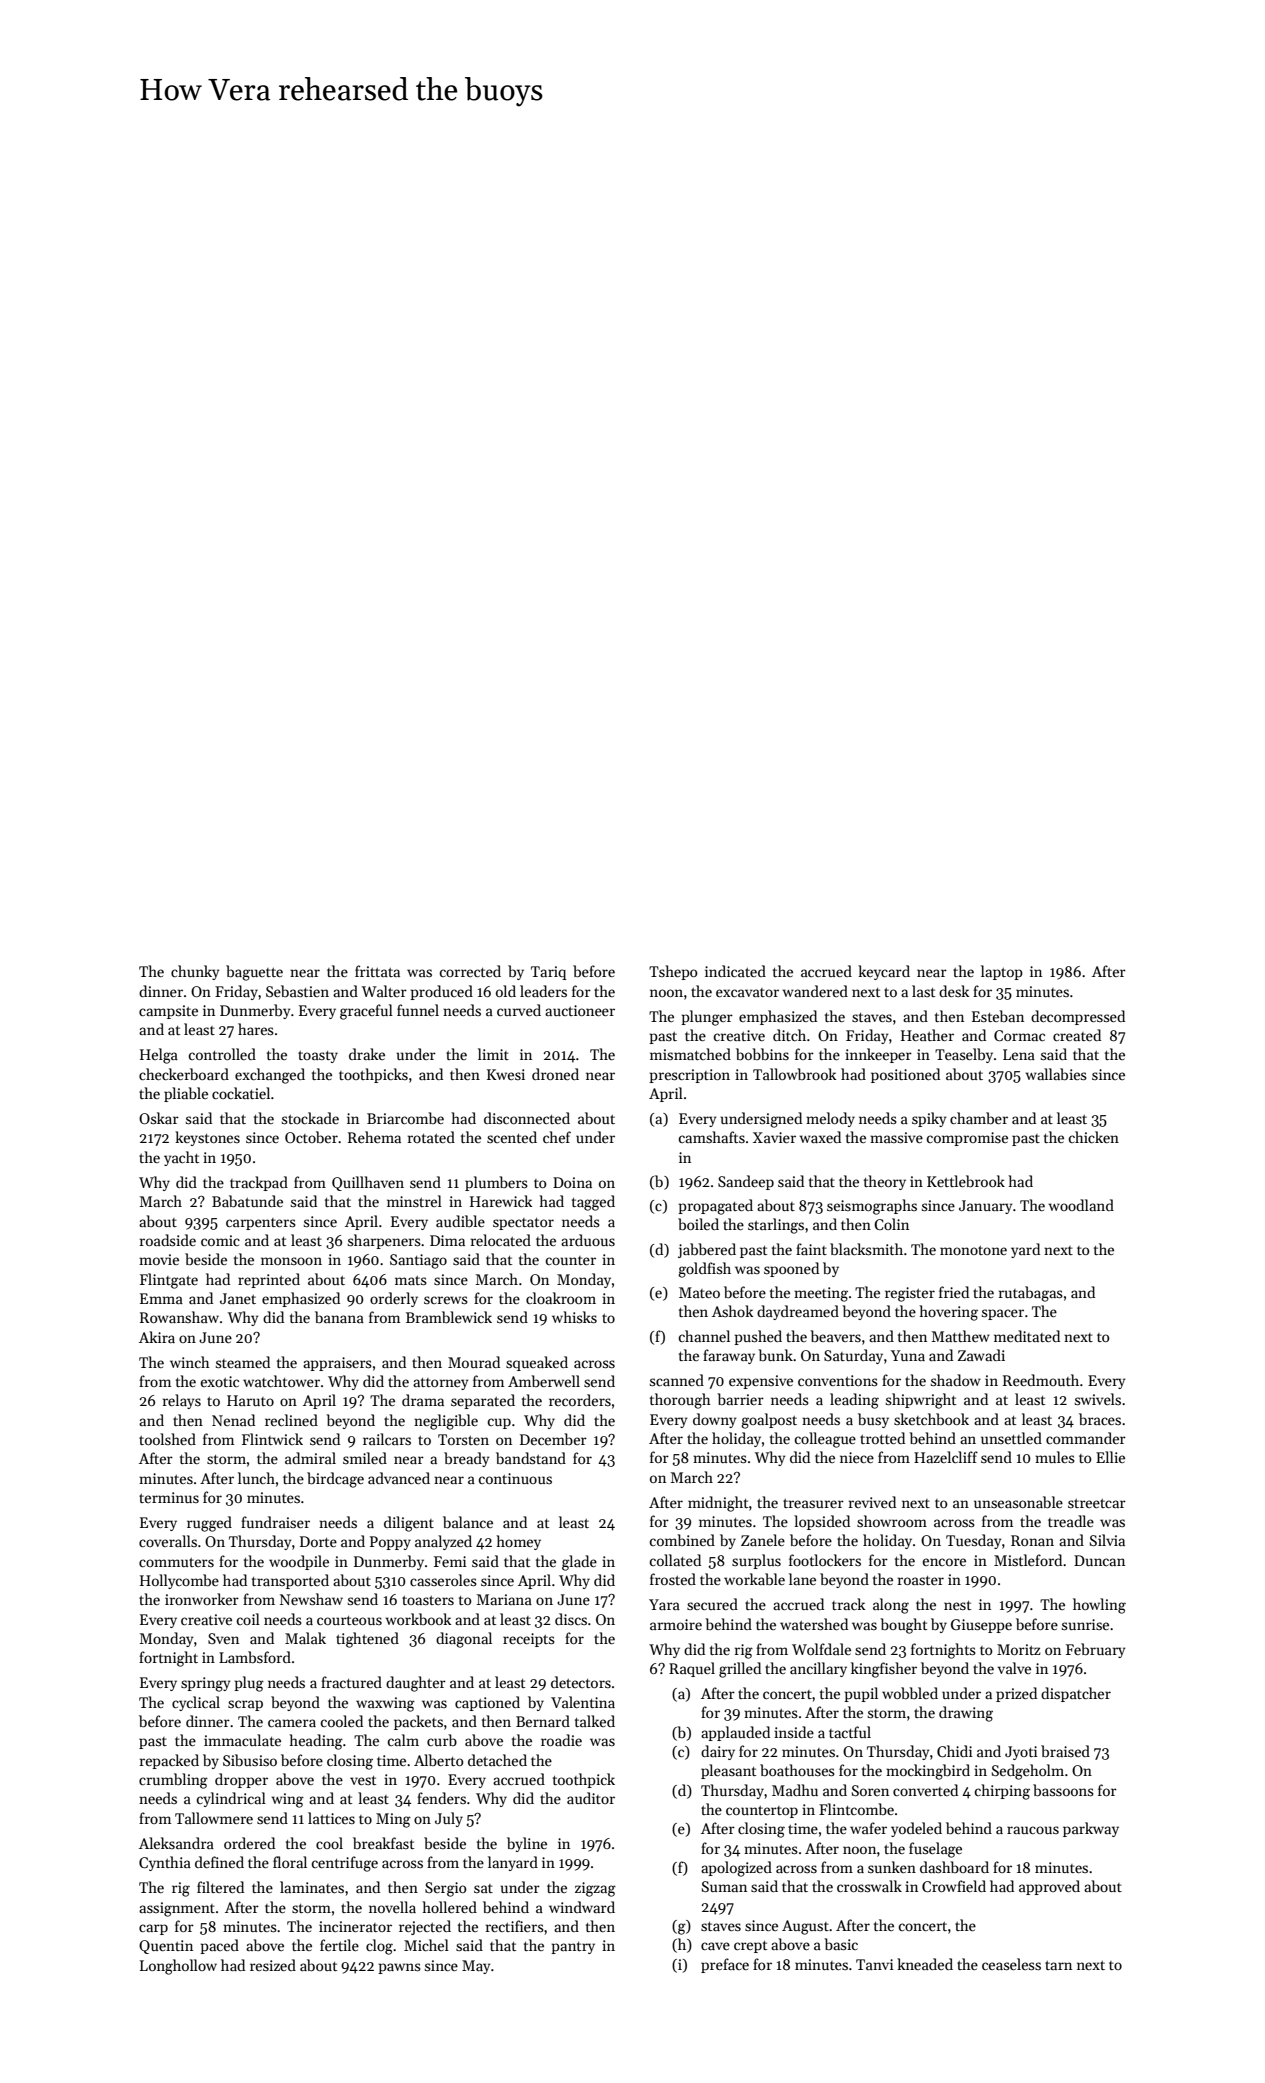 This screenshot has width=1265, height=2083. Describe the element at coordinates (923, 991) in the screenshot. I see `last` at that location.
